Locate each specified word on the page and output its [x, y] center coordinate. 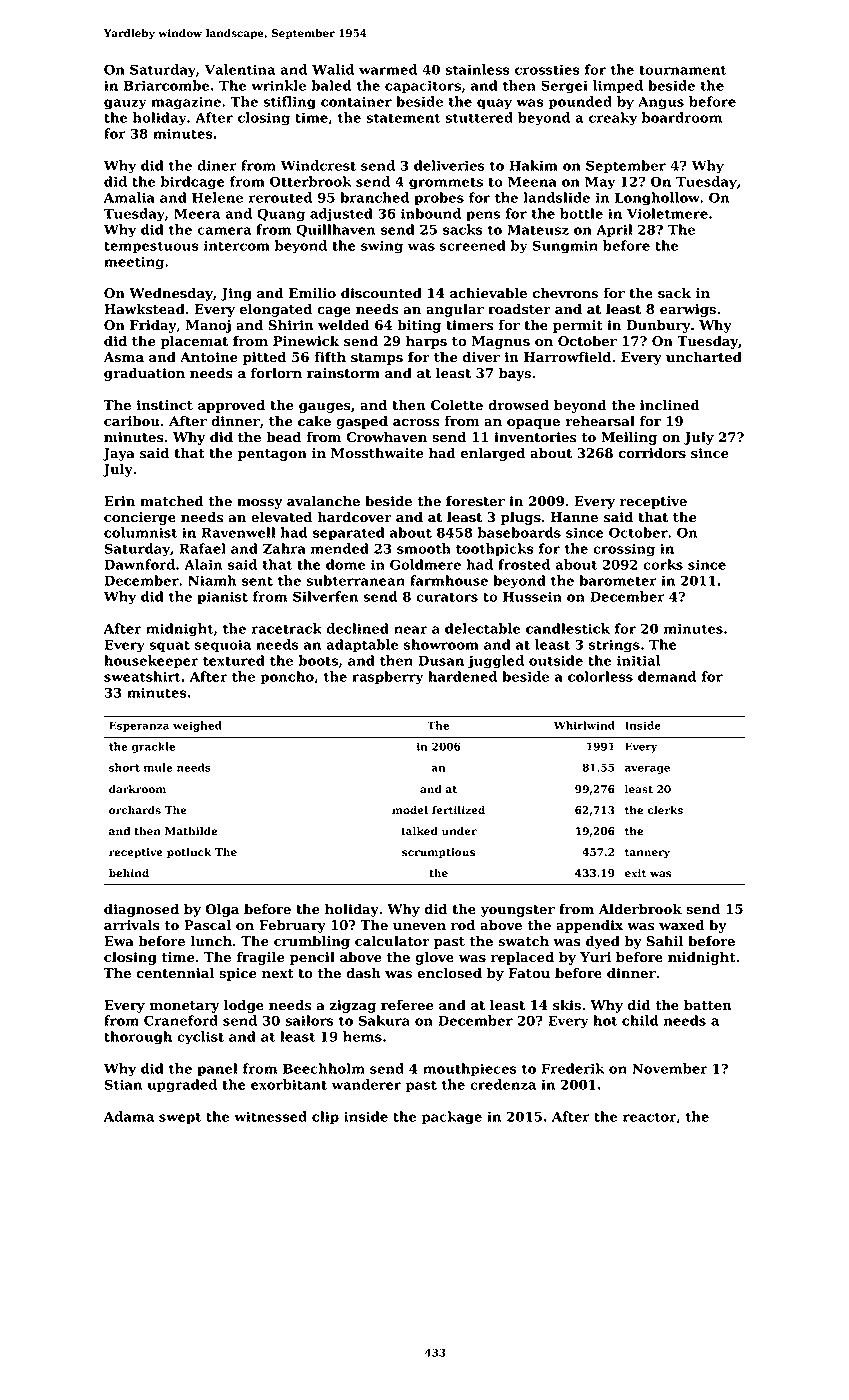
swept [180, 1118]
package [452, 1118]
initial [638, 660]
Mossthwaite [377, 453]
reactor [649, 1117]
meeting [134, 263]
